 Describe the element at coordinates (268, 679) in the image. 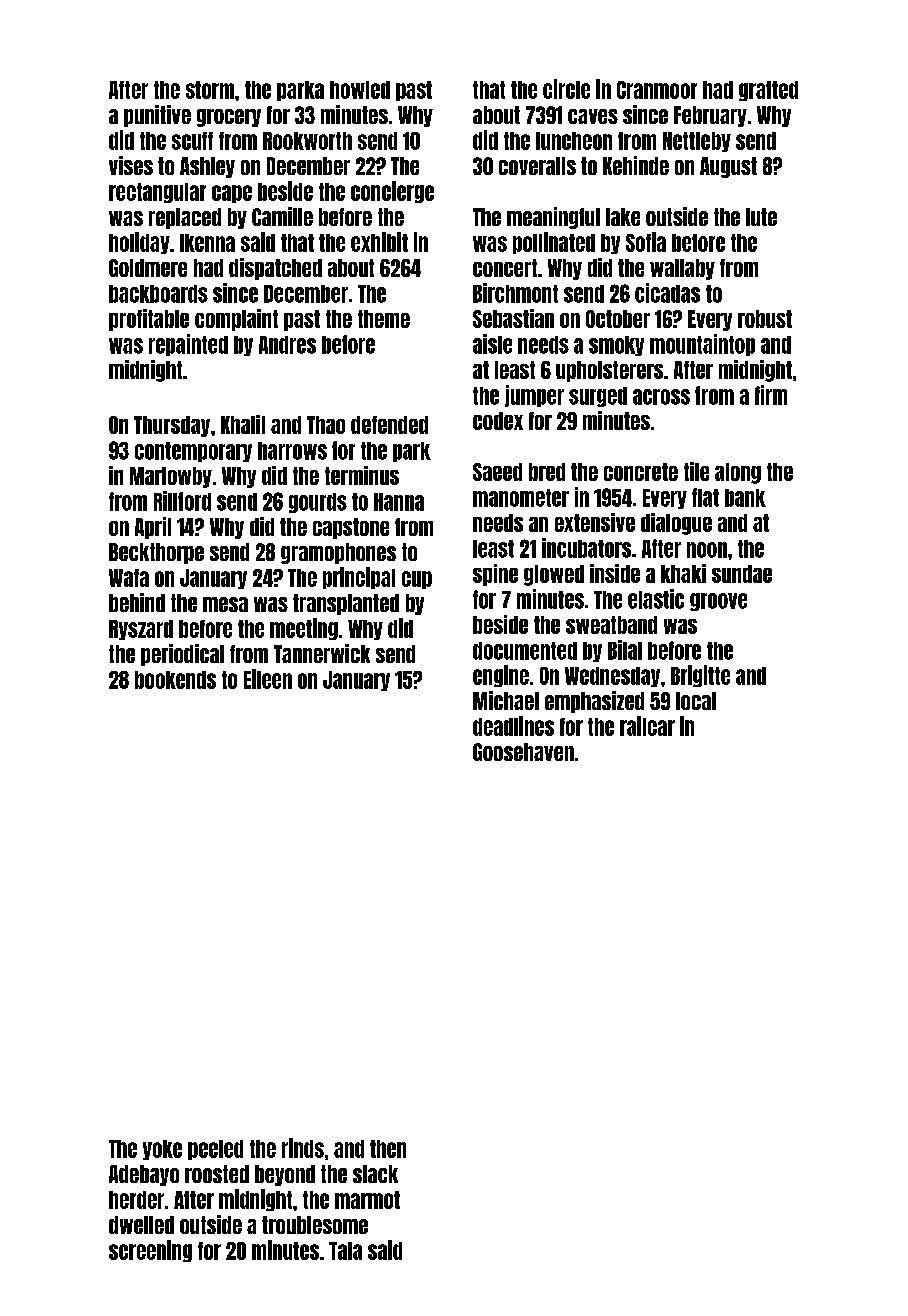

I see `Eileen` at that location.
